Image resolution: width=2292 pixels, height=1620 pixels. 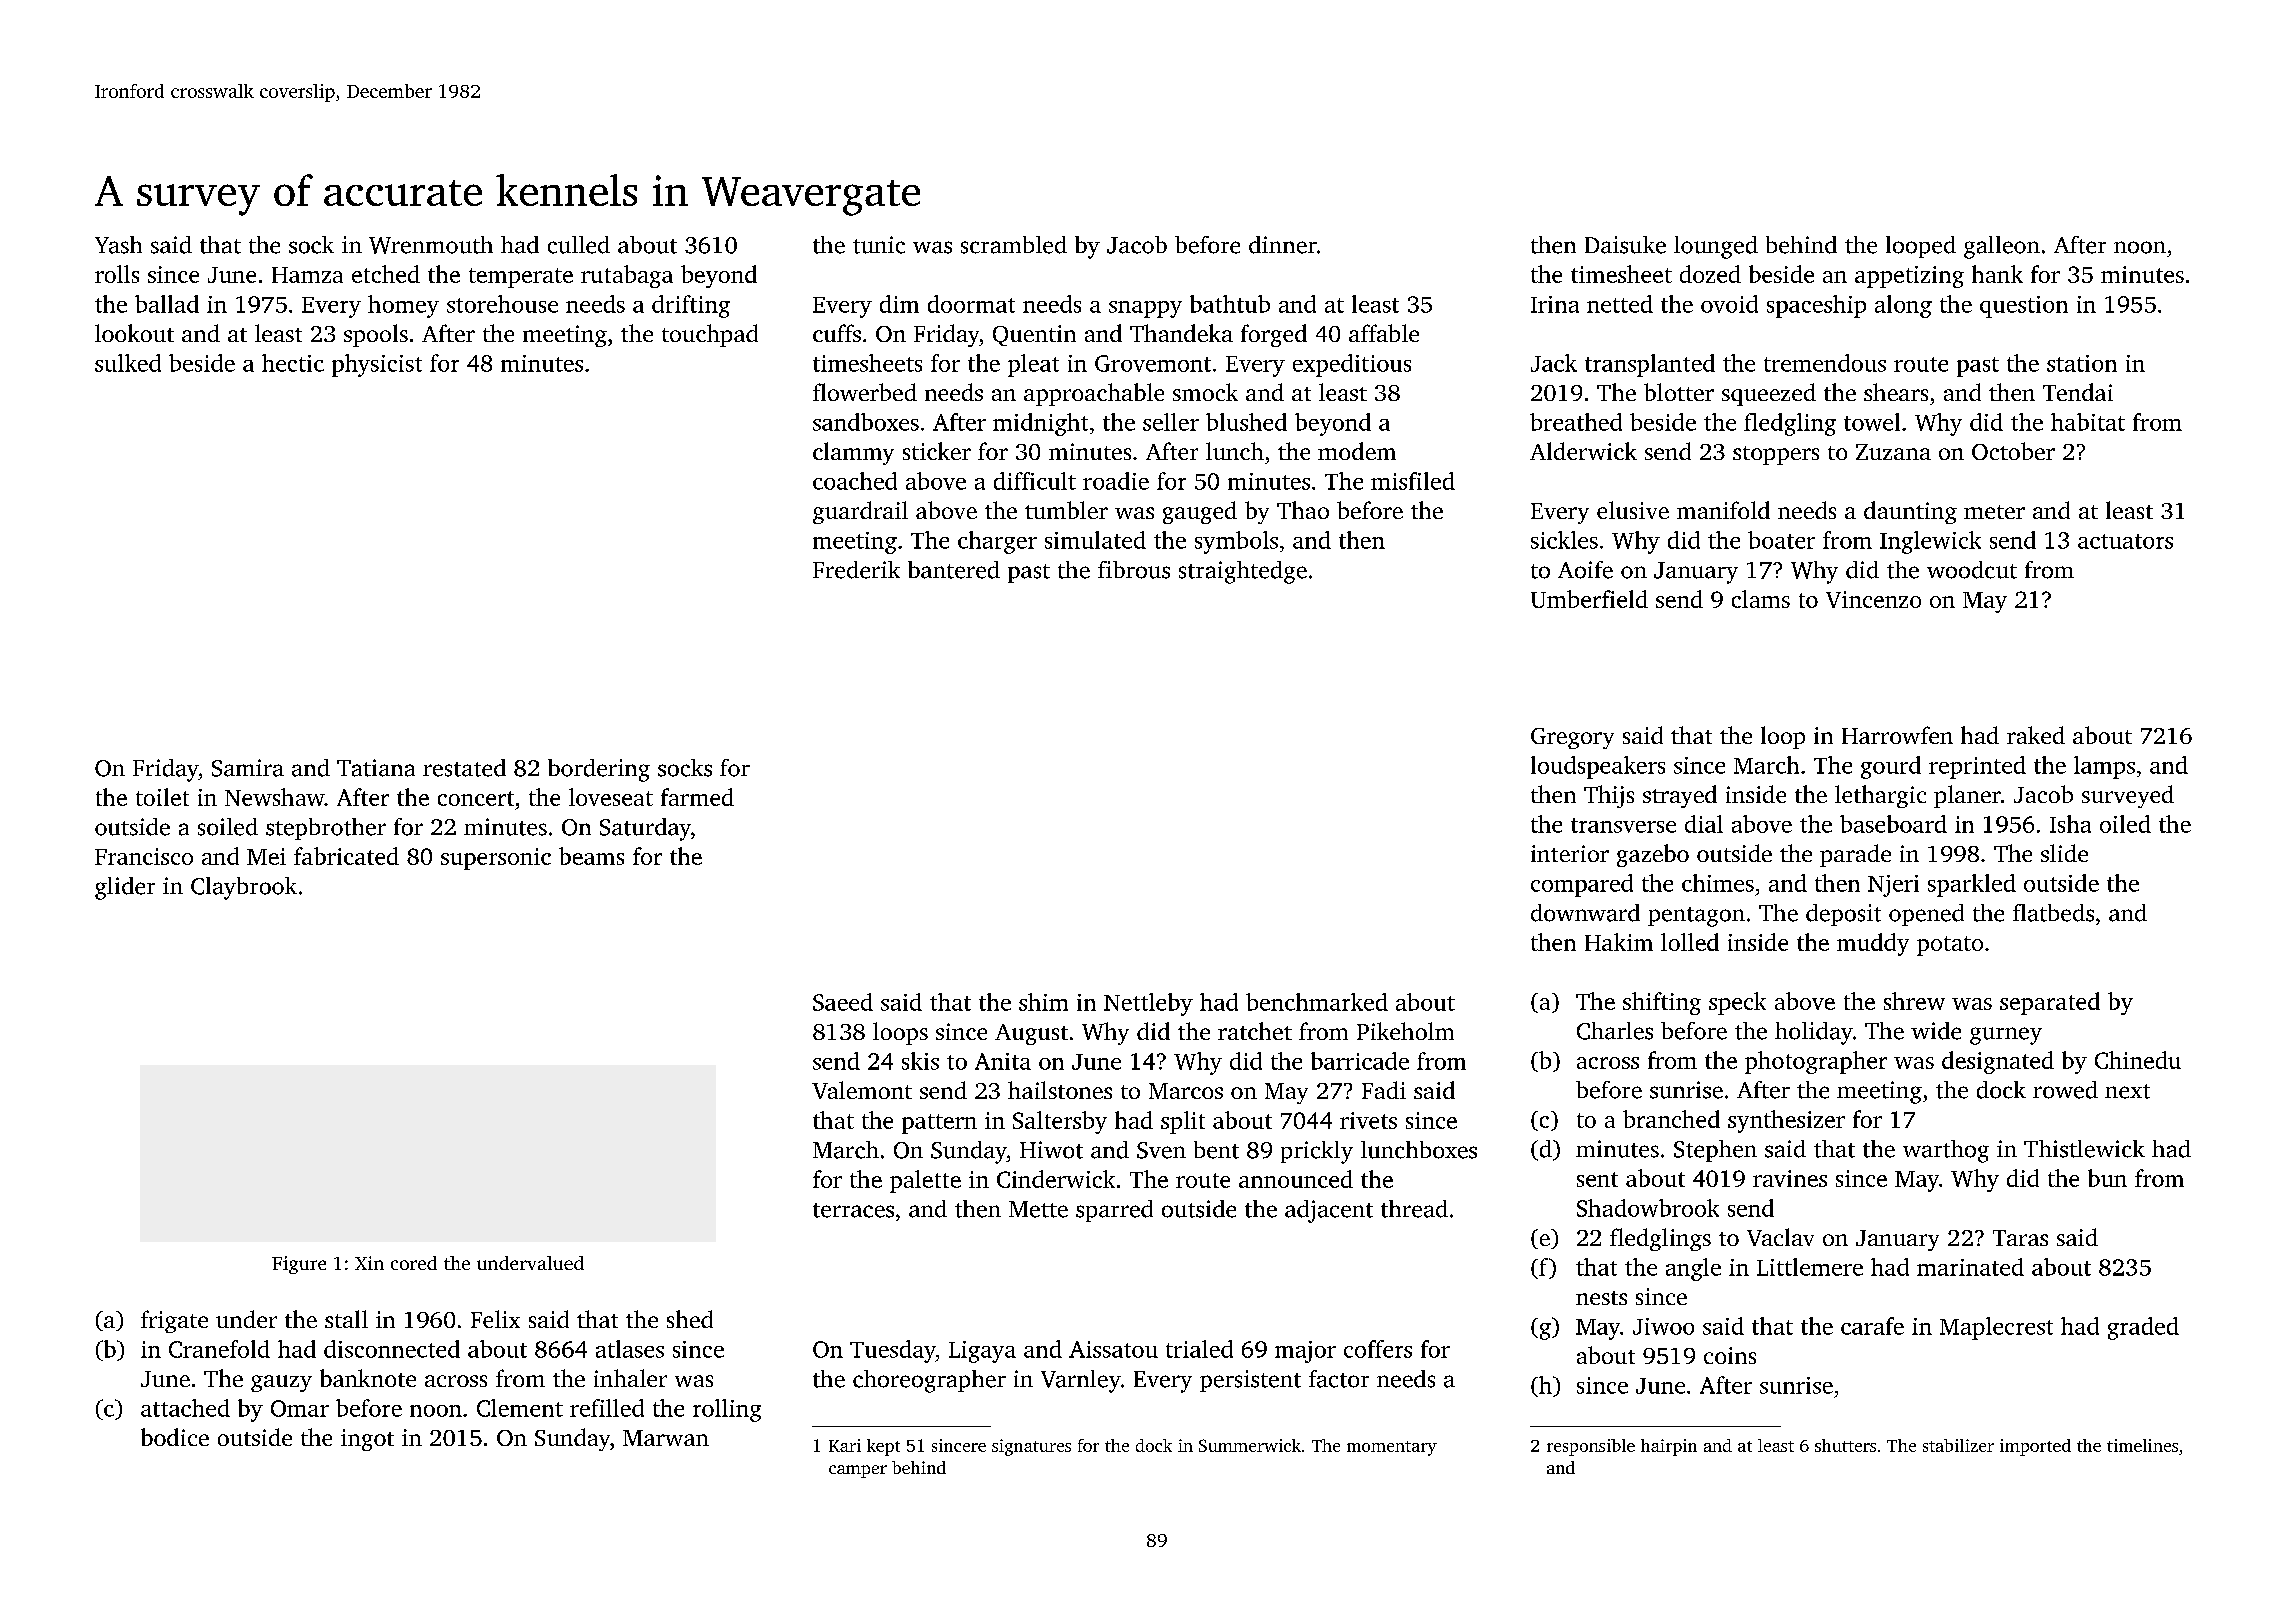 I want to click on dozed, so click(x=1710, y=274).
